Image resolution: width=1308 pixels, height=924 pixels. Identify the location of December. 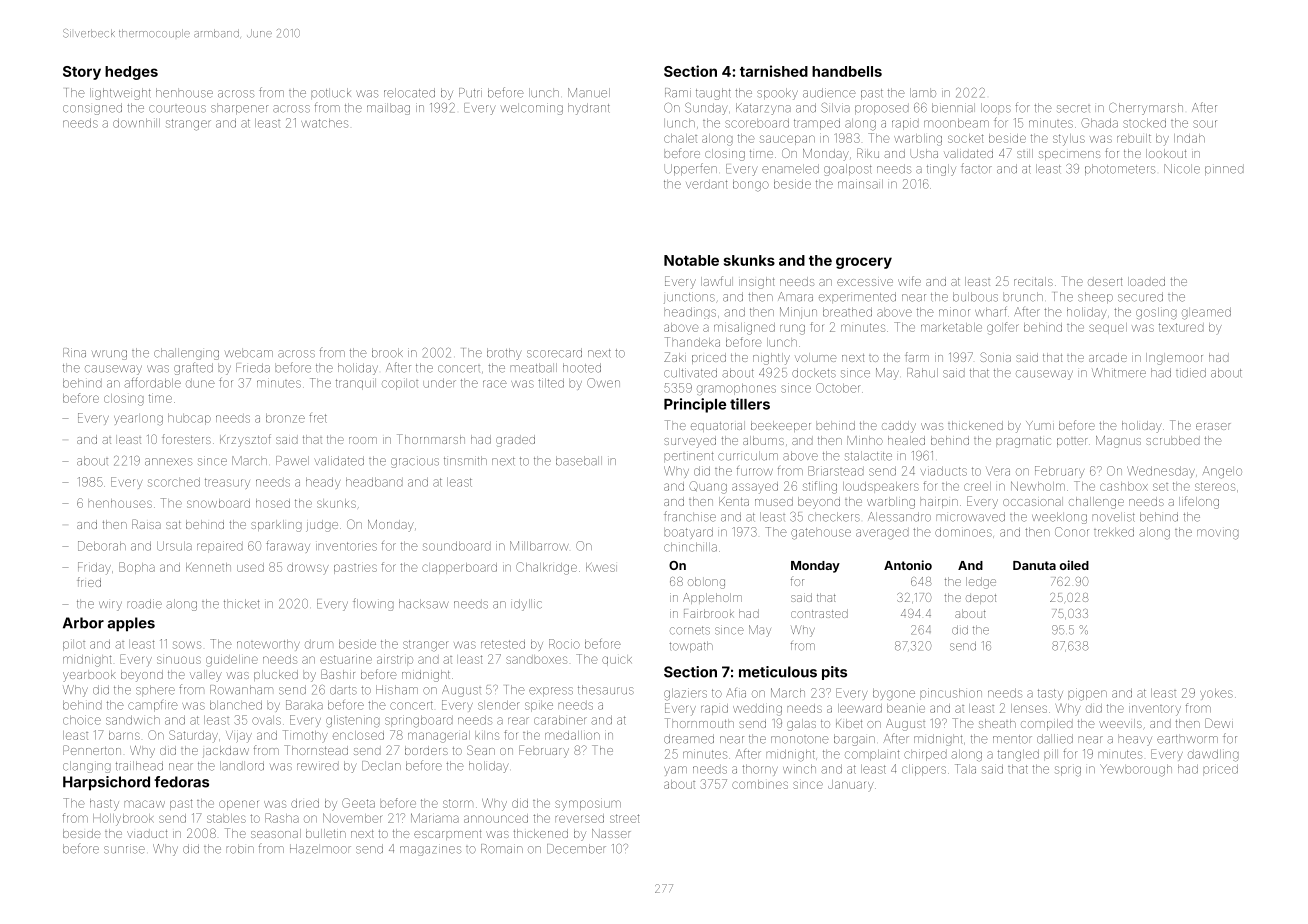
(576, 849).
